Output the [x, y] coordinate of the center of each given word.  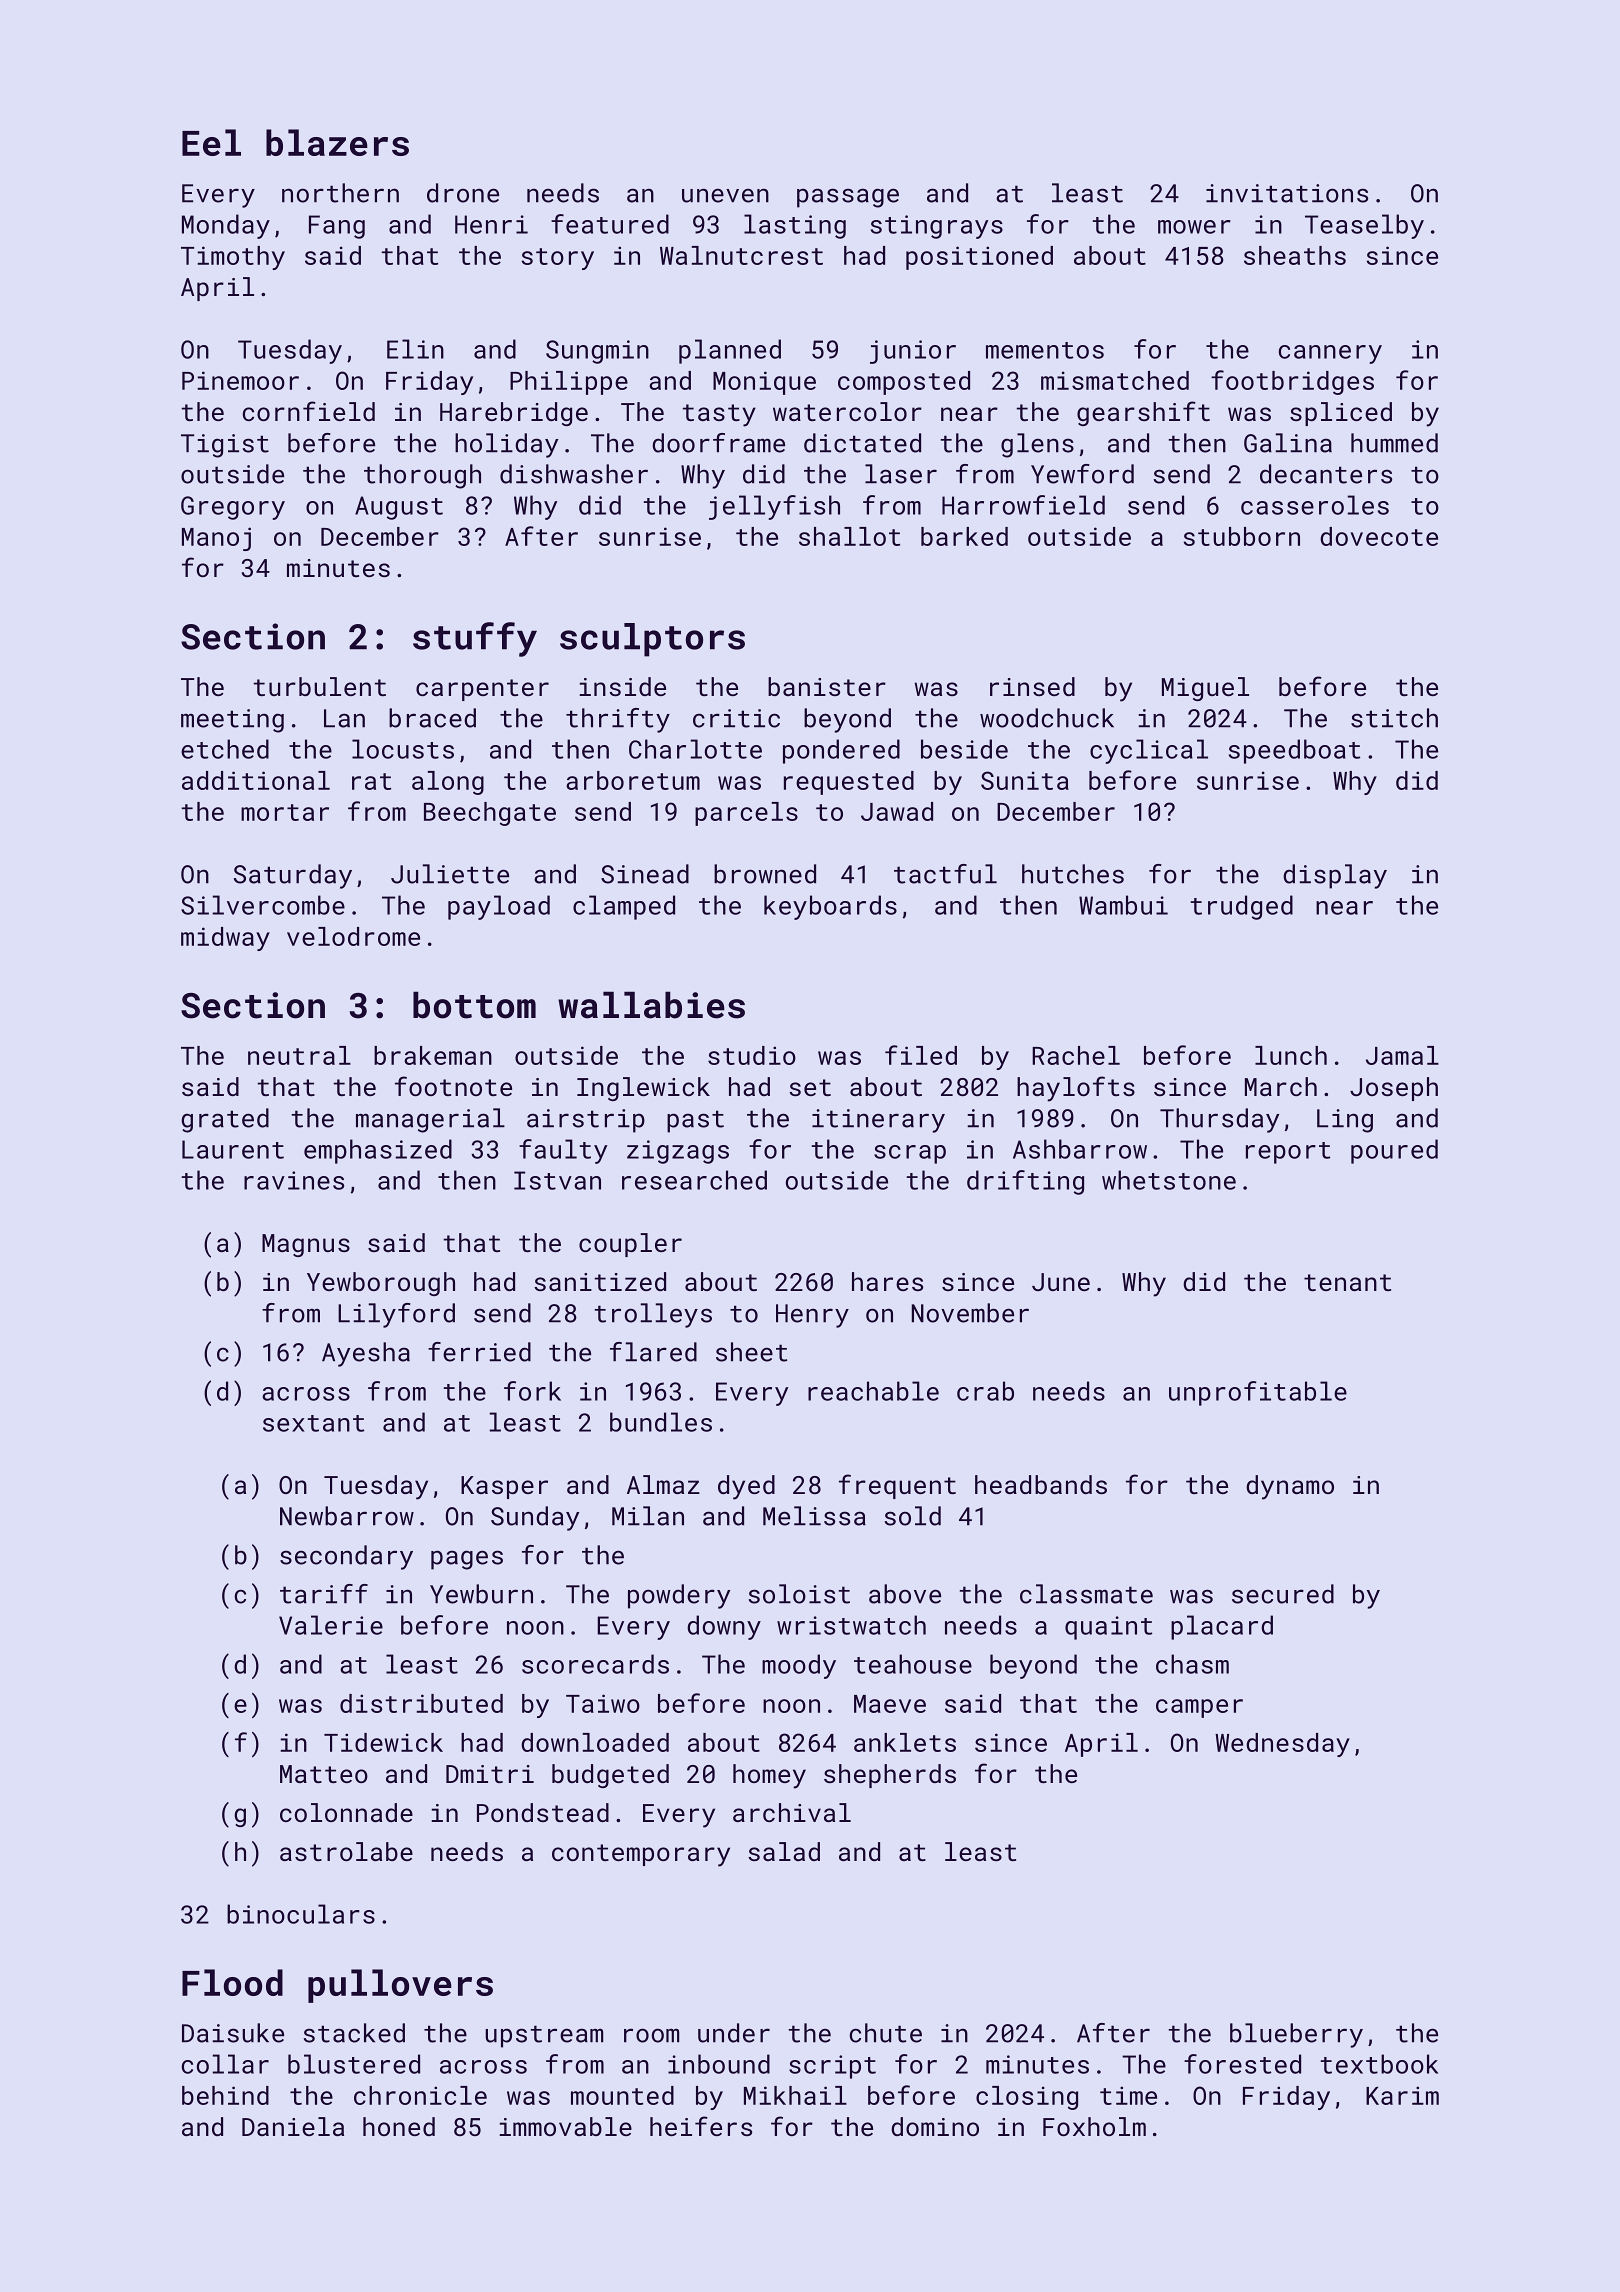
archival [792, 1812]
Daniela [293, 2126]
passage [848, 198]
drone [463, 193]
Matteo [324, 1774]
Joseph [1394, 1089]
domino [935, 2126]
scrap [910, 1154]
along [448, 783]
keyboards [830, 907]
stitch [1394, 718]
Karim [1402, 2095]
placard [1222, 1627]
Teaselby [1364, 226]
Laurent [233, 1149]
